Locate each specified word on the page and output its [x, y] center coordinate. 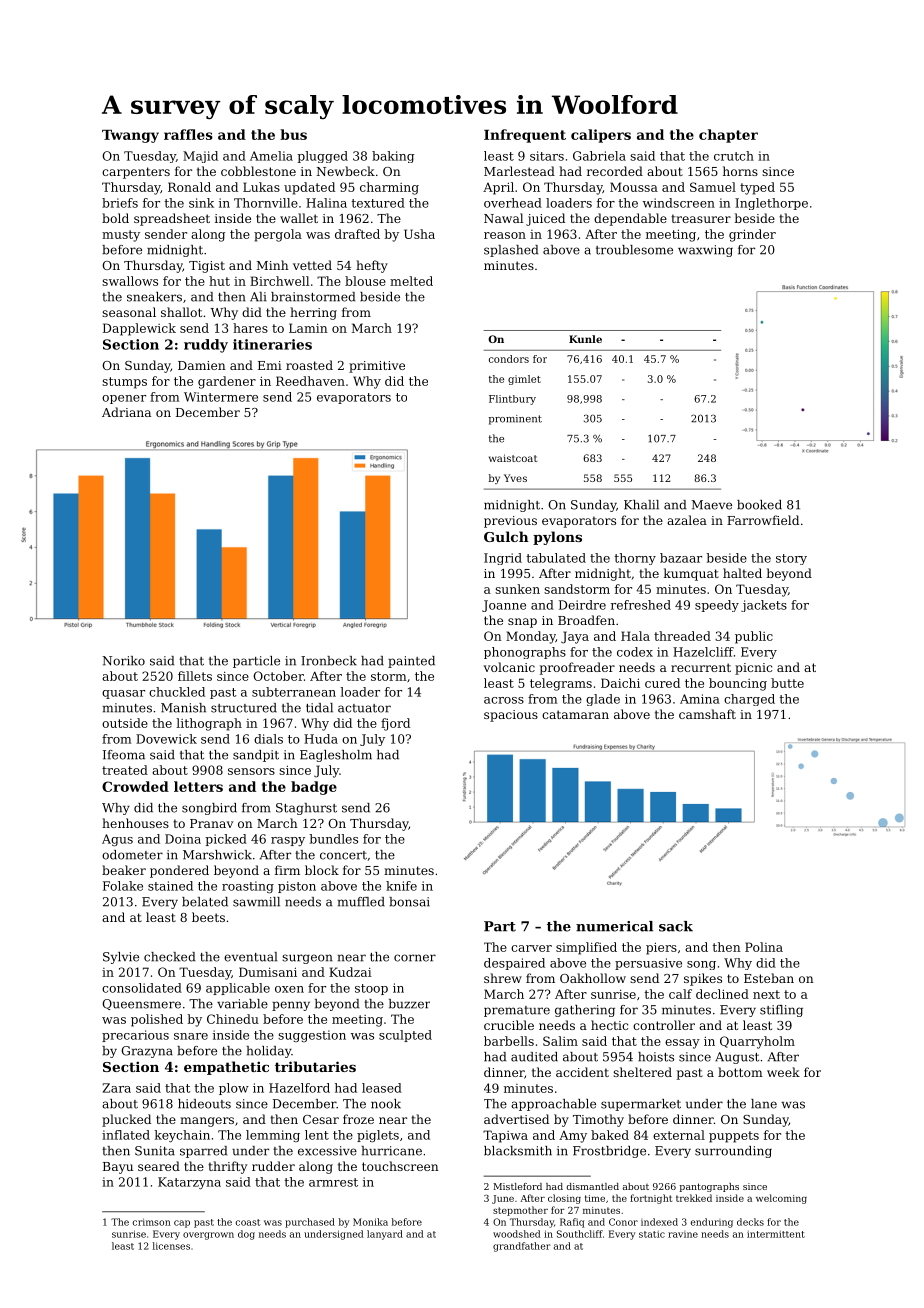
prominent [515, 420]
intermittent [776, 1234]
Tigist [207, 267]
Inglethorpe [771, 204]
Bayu [118, 1168]
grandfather [521, 1247]
